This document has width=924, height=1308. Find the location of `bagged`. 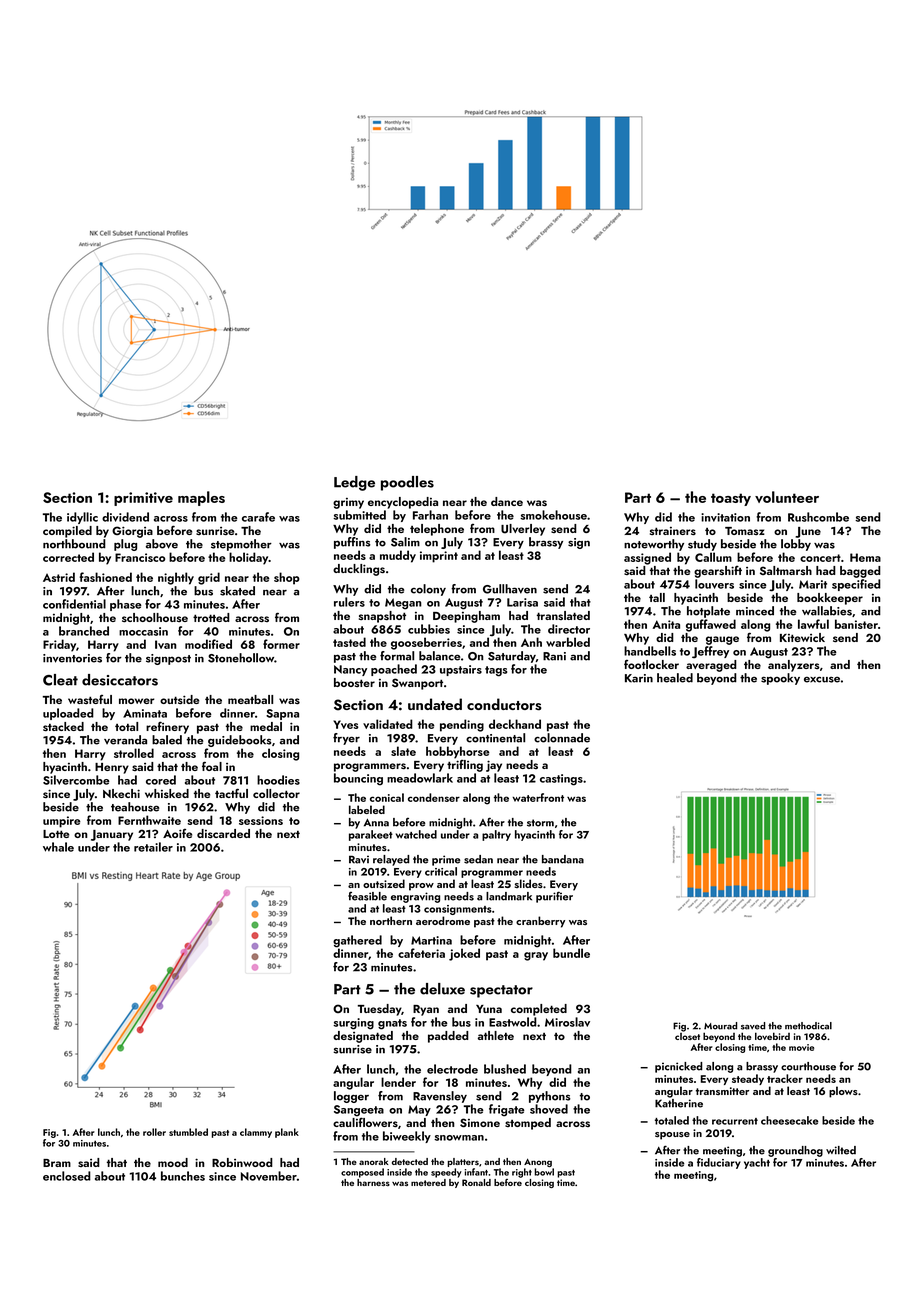

bagged is located at coordinates (860, 572).
